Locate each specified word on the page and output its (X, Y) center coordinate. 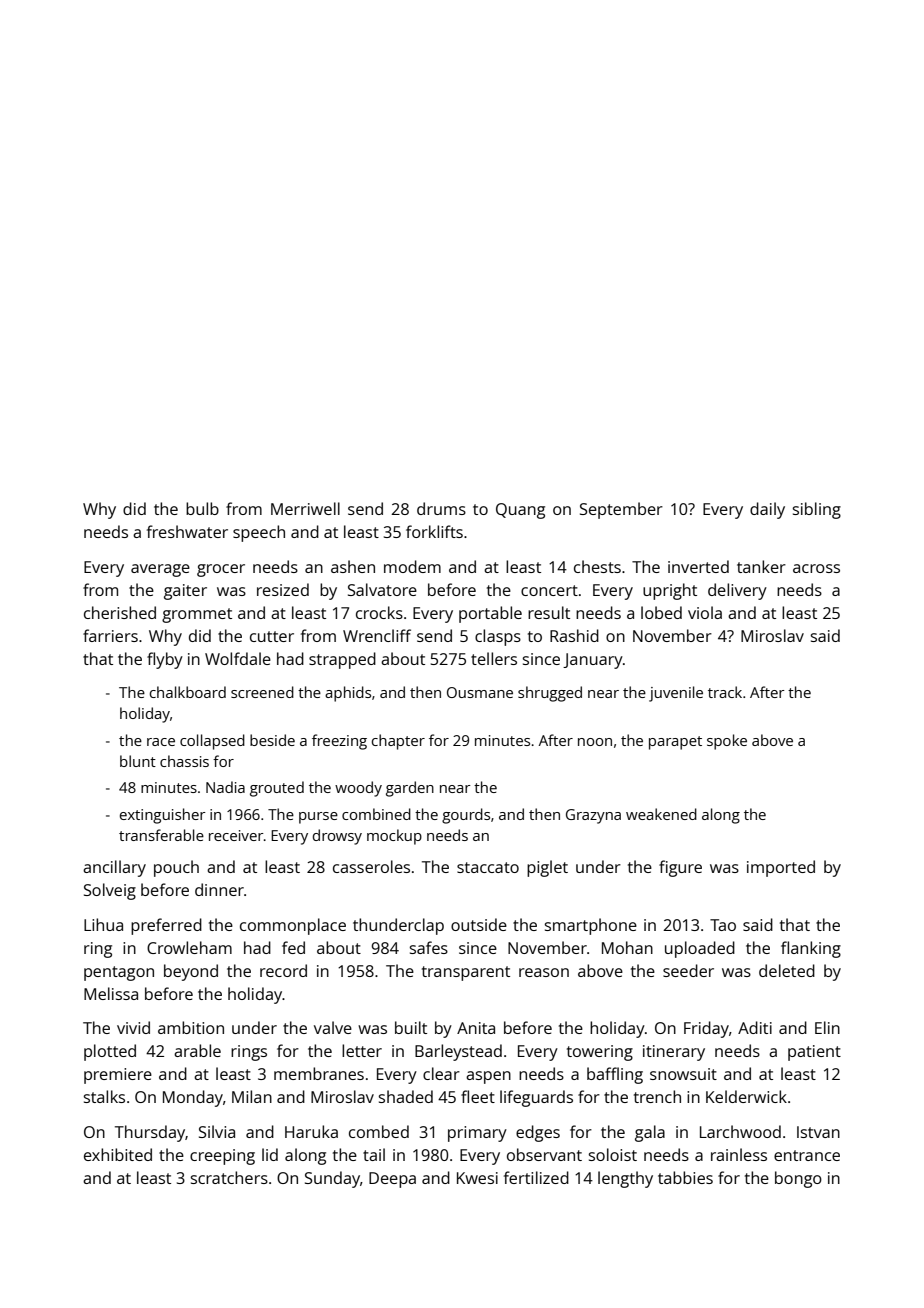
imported (781, 868)
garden (410, 789)
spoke (727, 742)
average (160, 570)
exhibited (118, 1154)
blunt (138, 761)
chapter (398, 742)
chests (597, 566)
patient (814, 1053)
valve (333, 1027)
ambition (191, 1027)
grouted (277, 789)
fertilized (536, 1177)
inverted (698, 566)
